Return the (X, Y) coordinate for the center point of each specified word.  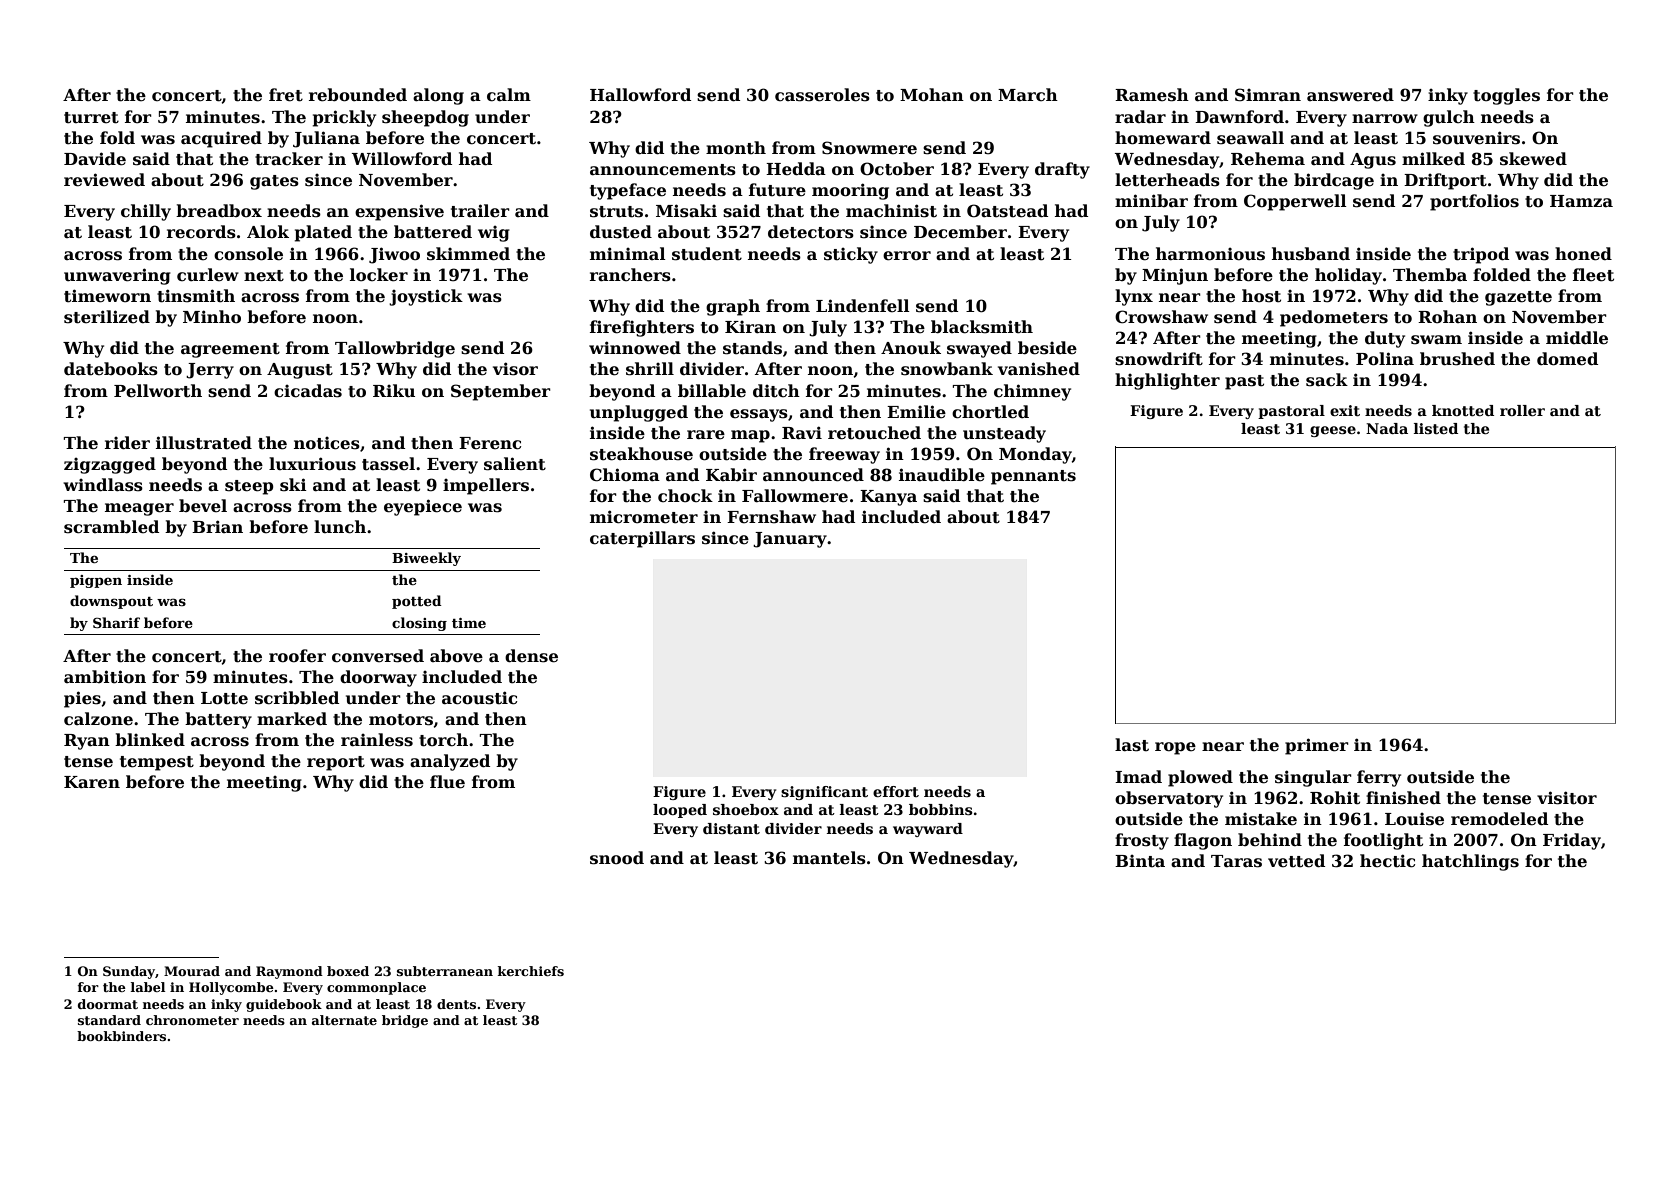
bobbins (941, 809)
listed (1436, 428)
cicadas (308, 391)
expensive (399, 212)
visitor (1567, 798)
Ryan (87, 742)
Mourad (192, 971)
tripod (1481, 255)
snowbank (947, 369)
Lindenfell (863, 306)
